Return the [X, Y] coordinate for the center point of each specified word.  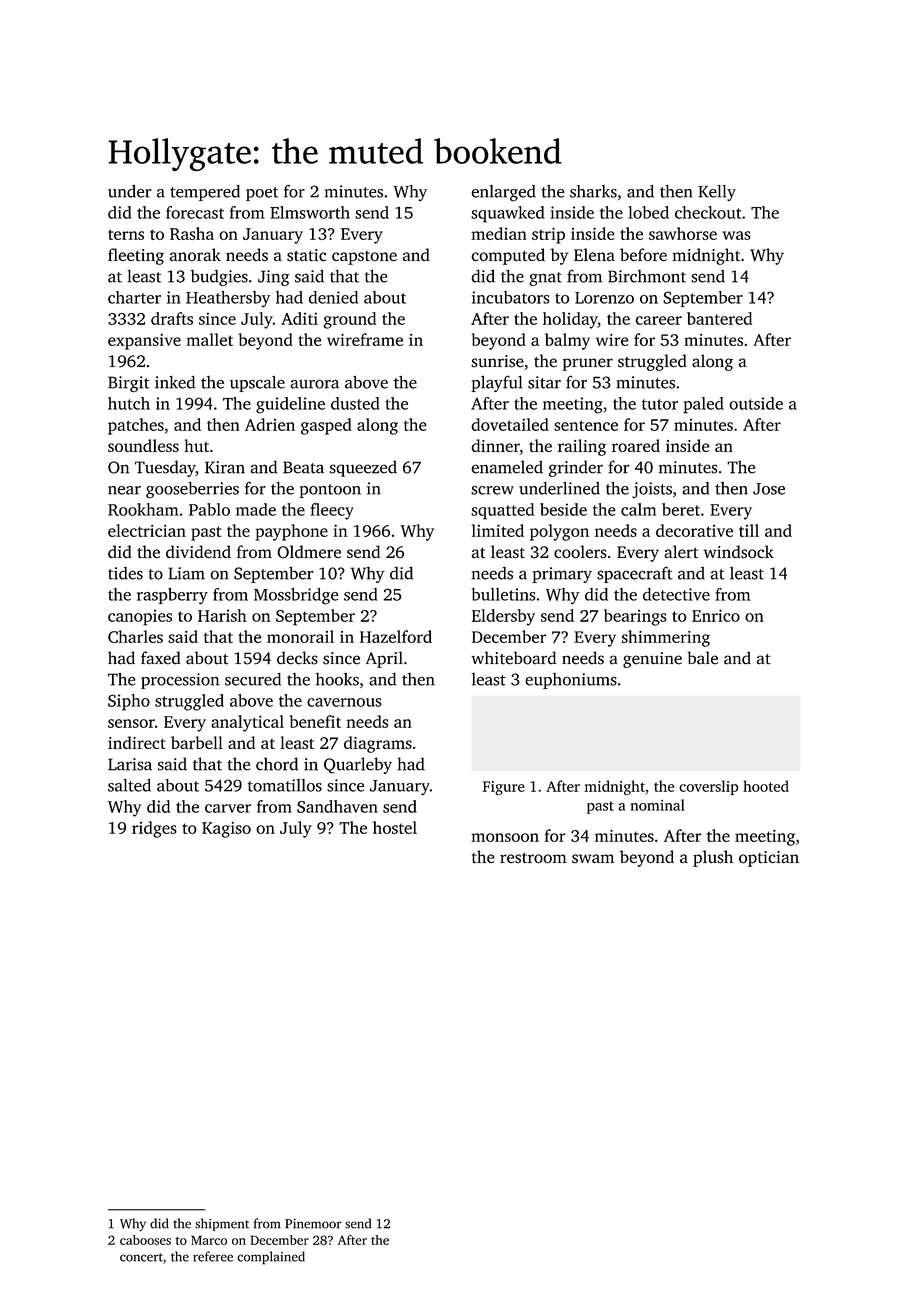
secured [253, 679]
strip [548, 236]
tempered [205, 193]
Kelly [717, 193]
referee [213, 1256]
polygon [559, 532]
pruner [588, 364]
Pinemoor [313, 1224]
